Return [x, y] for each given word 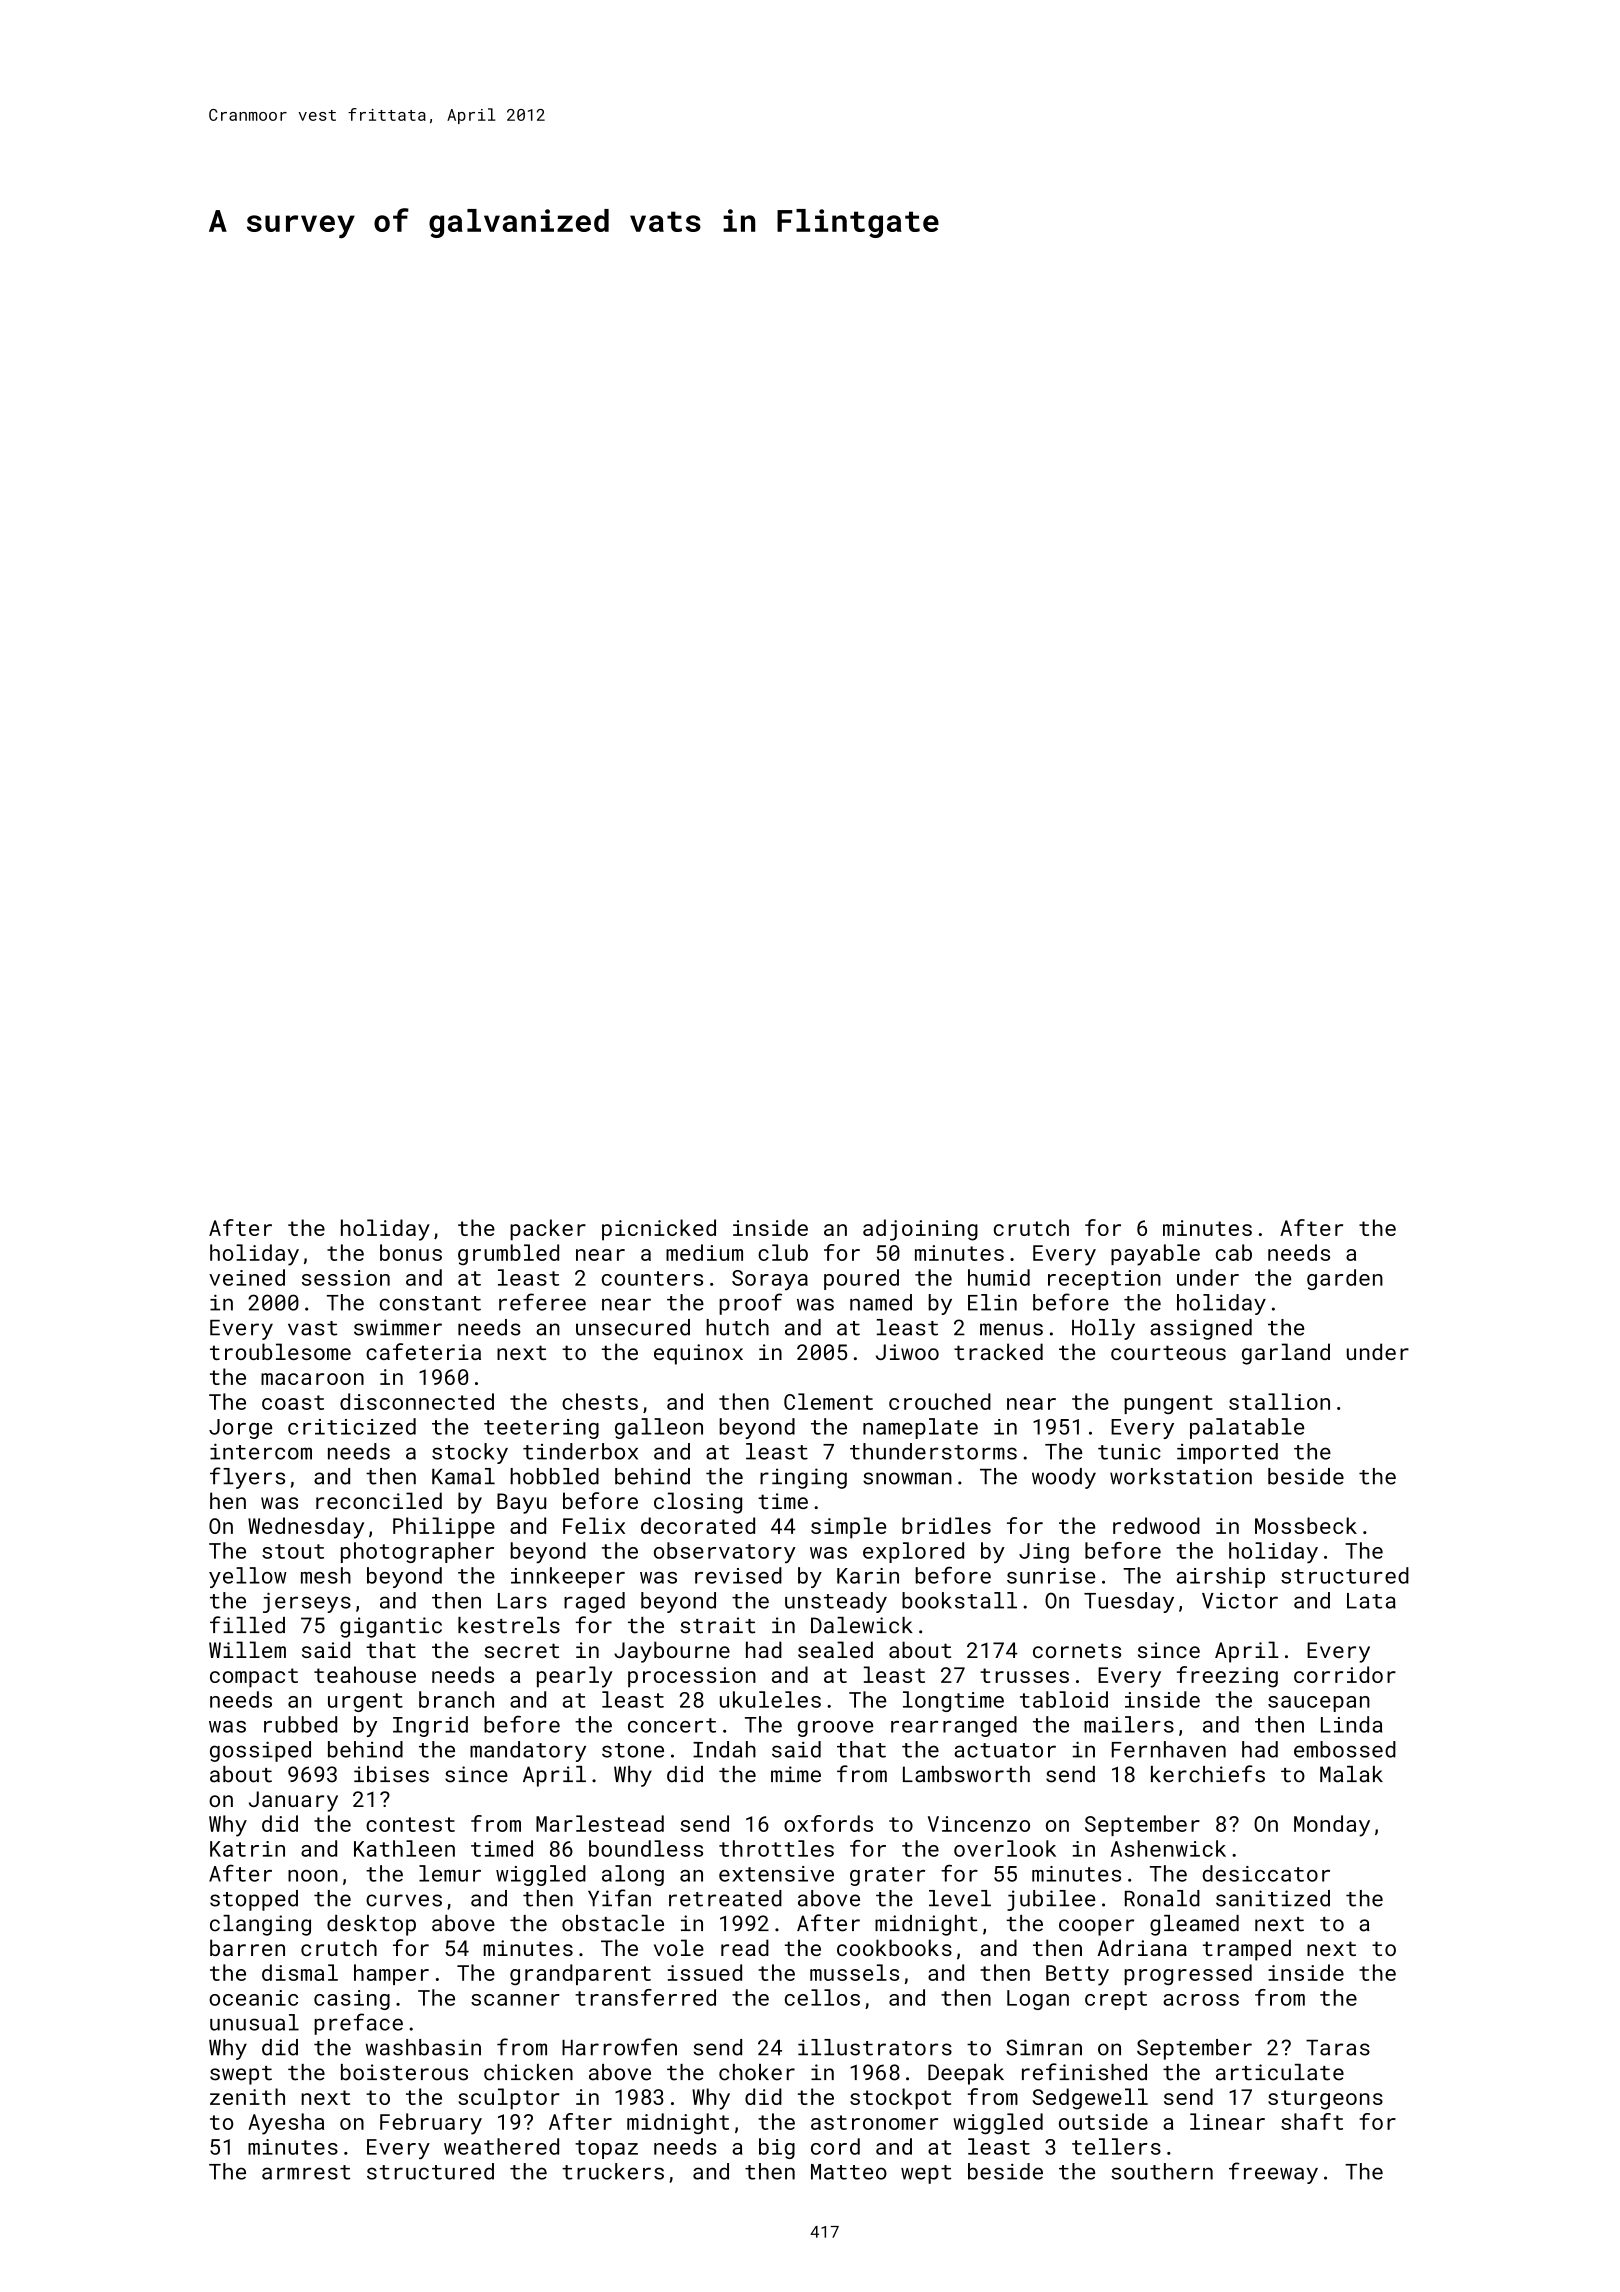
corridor [1345, 1674]
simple [848, 1528]
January [293, 1801]
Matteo [849, 2172]
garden [1345, 1279]
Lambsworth [966, 1774]
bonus [411, 1252]
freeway [1273, 2173]
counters [652, 1278]
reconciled [379, 1500]
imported [1227, 1453]
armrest [306, 2172]
